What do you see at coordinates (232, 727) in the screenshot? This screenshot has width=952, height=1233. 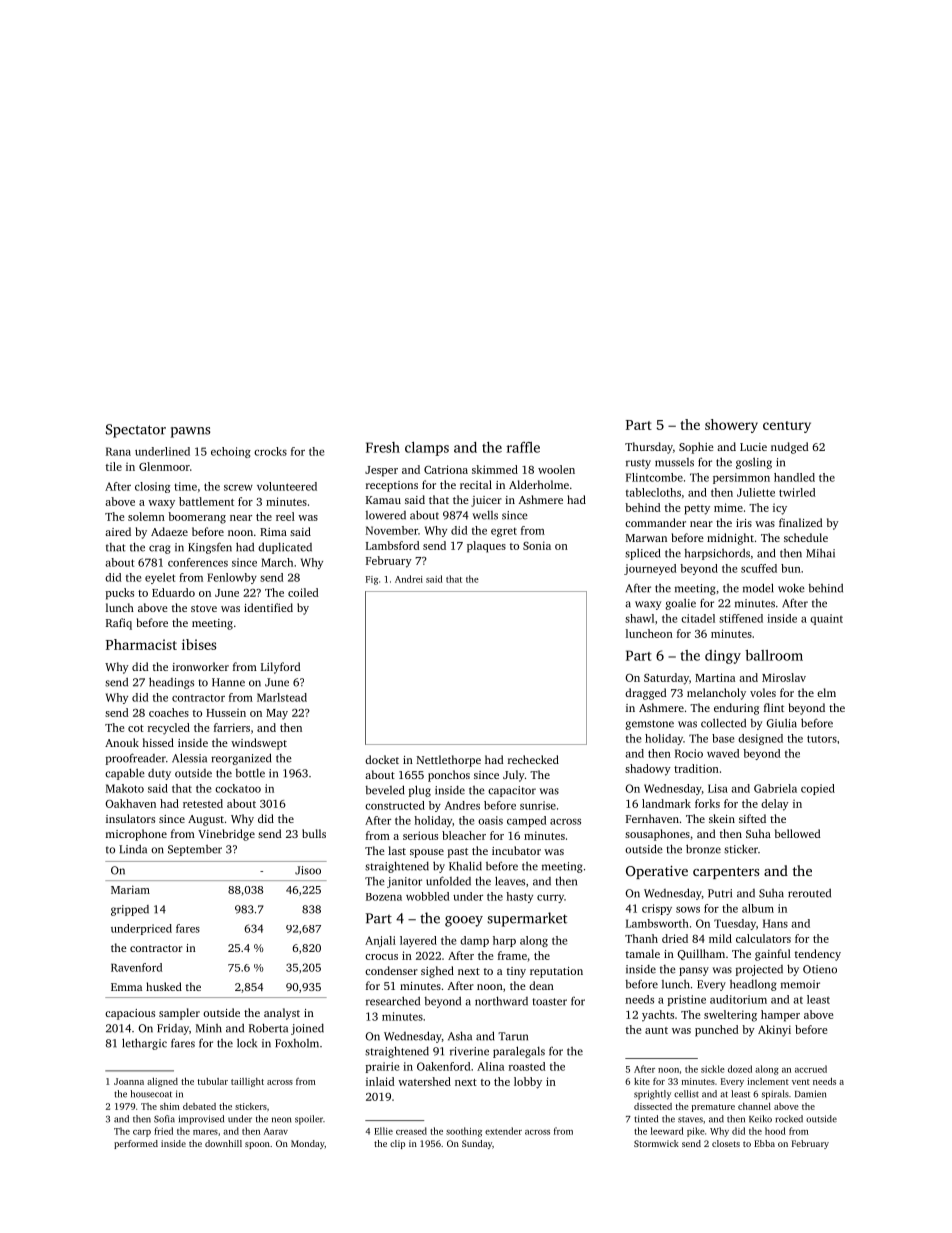 I see `farriers` at bounding box center [232, 727].
